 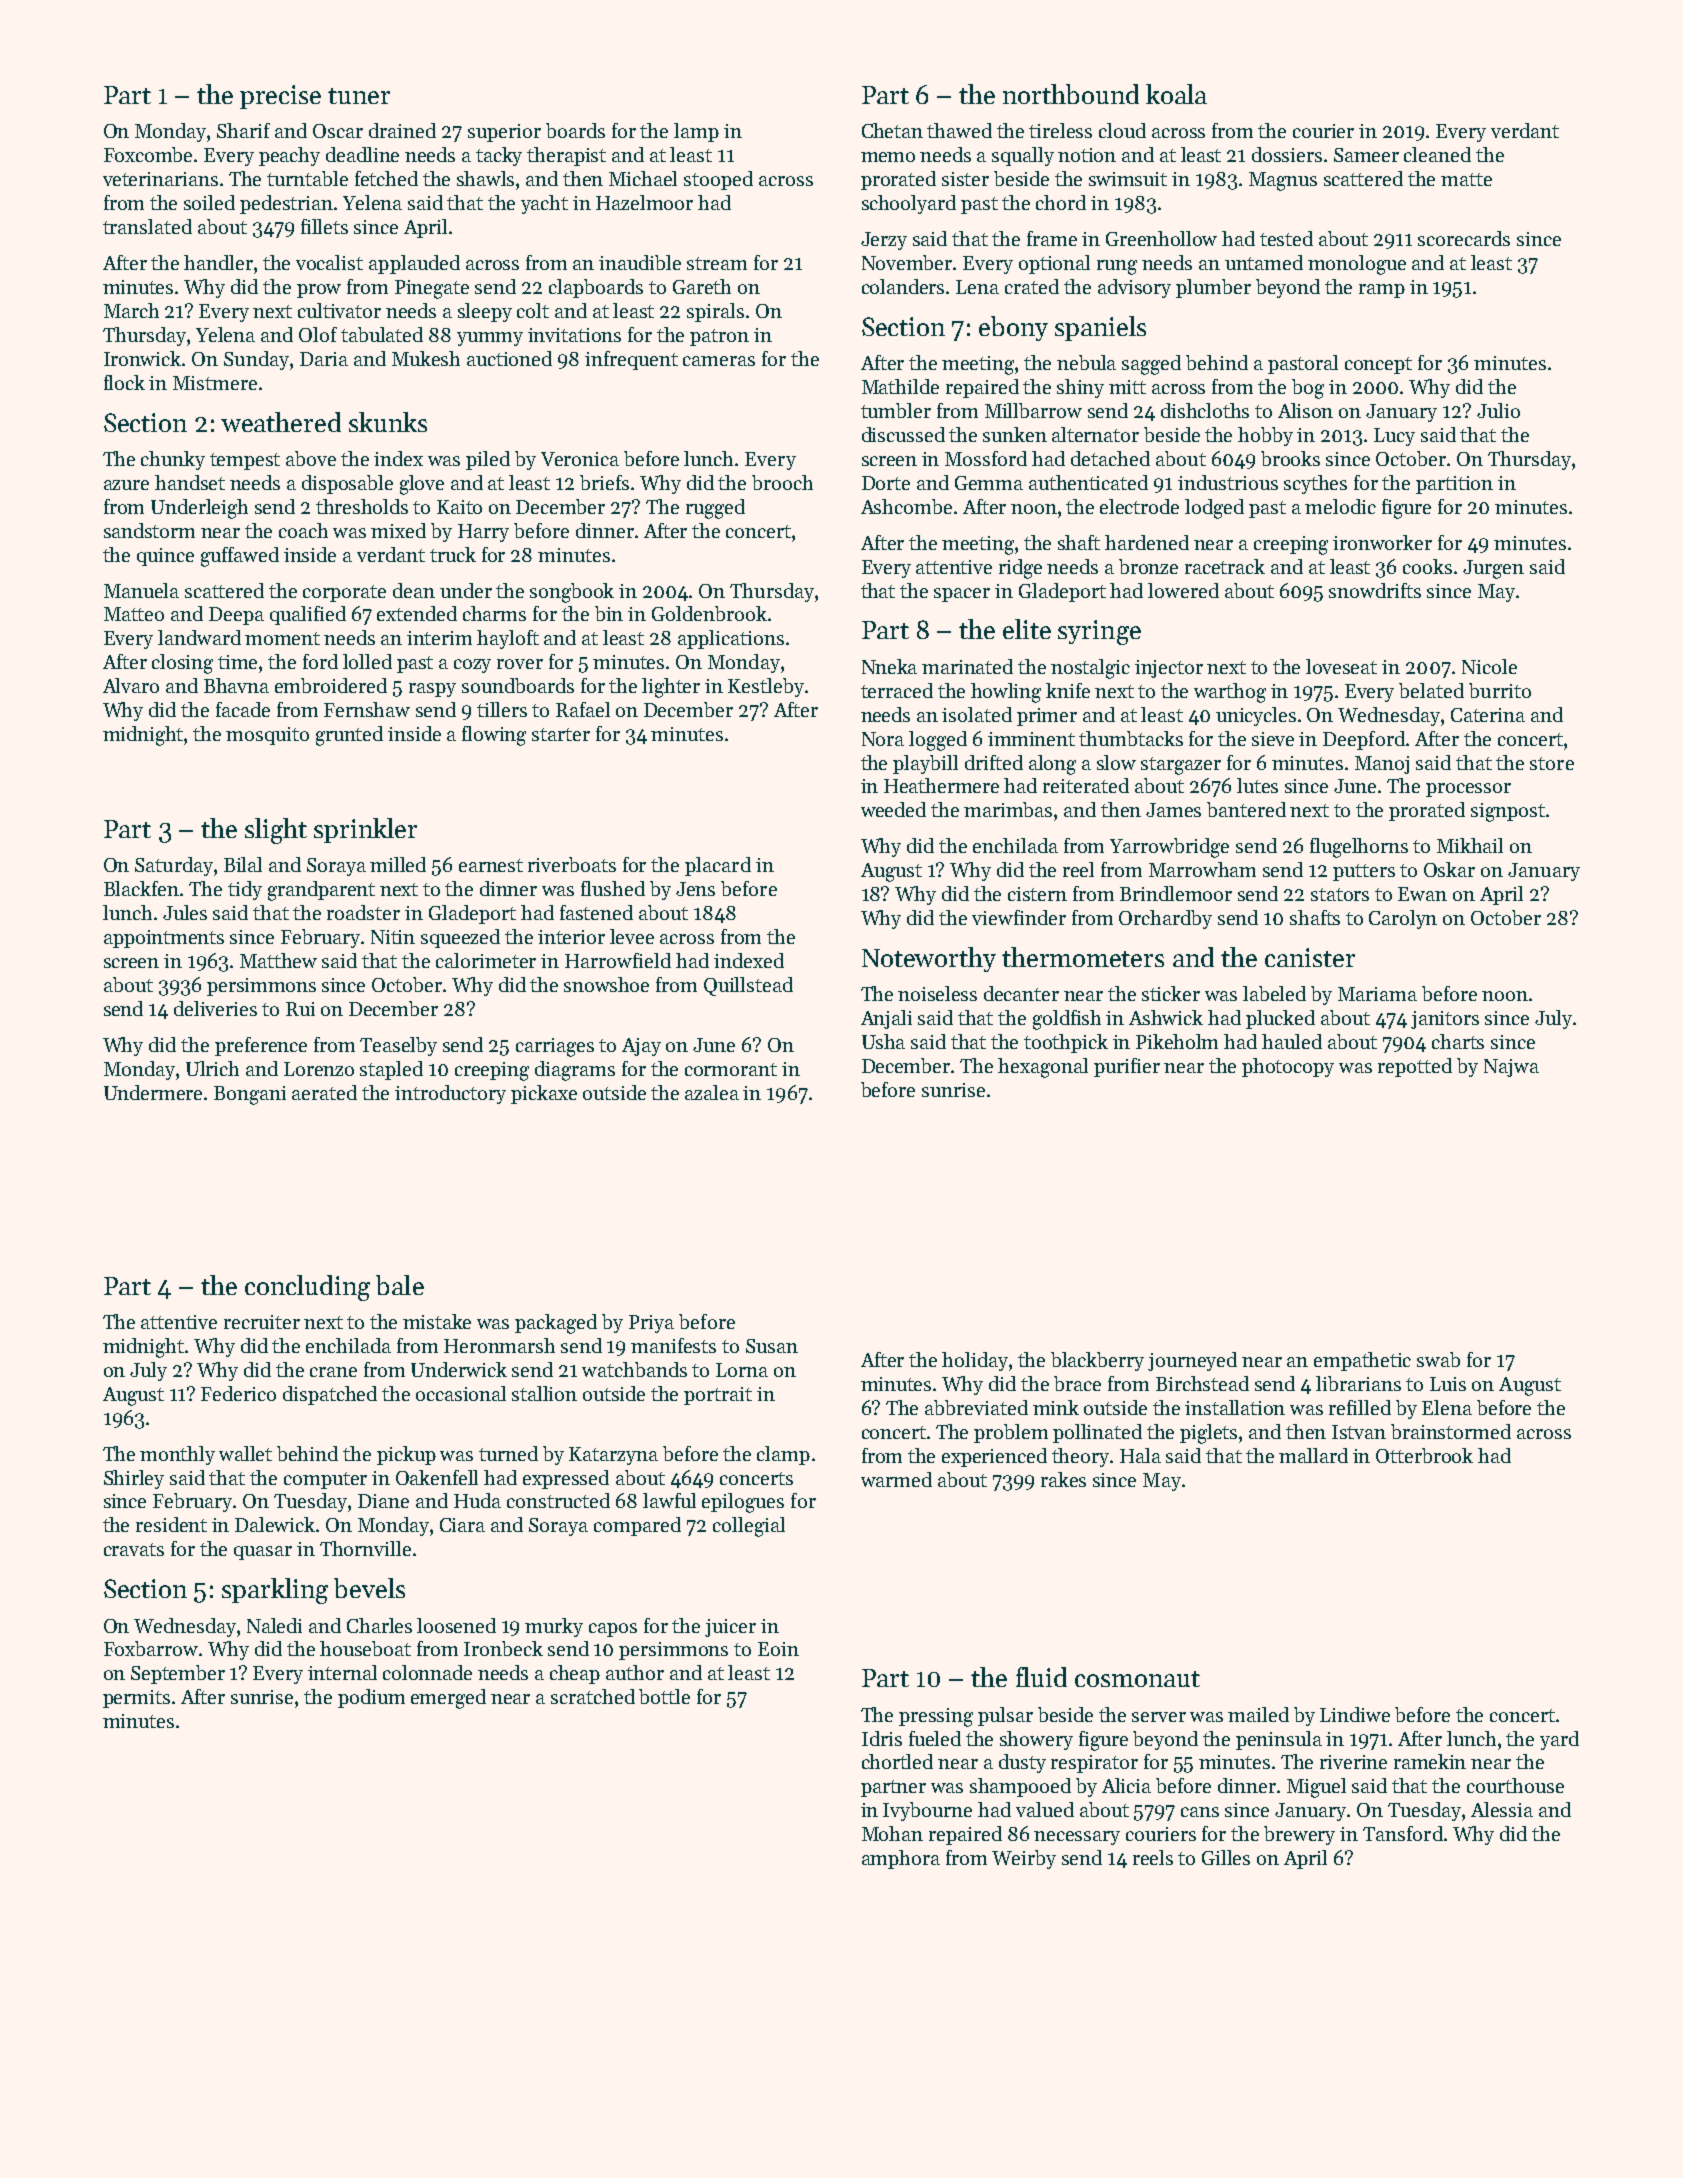 What do you see at coordinates (634, 1369) in the screenshot?
I see `watchbands` at bounding box center [634, 1369].
